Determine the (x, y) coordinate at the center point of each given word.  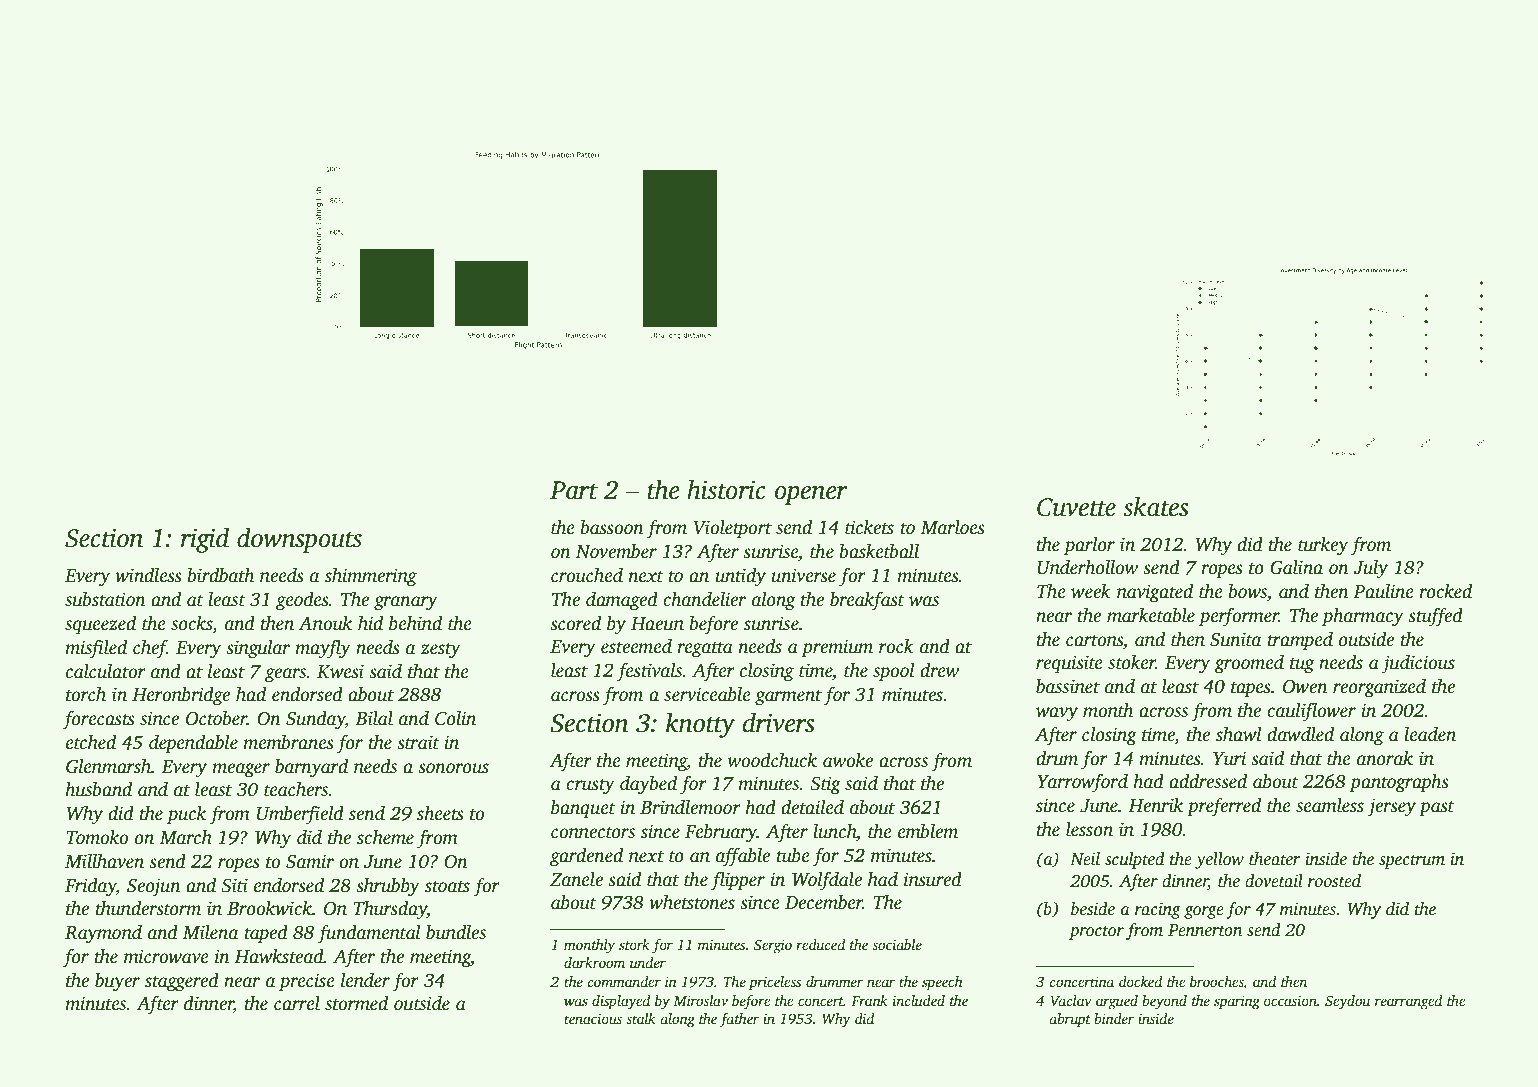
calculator (106, 671)
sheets (440, 813)
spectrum (1412, 861)
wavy (1057, 714)
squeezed (100, 625)
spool (894, 672)
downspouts (299, 540)
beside (1093, 909)
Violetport (733, 529)
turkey (1323, 546)
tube (793, 855)
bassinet (1068, 686)
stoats (447, 887)
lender (365, 980)
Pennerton (1205, 930)
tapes (1251, 689)
